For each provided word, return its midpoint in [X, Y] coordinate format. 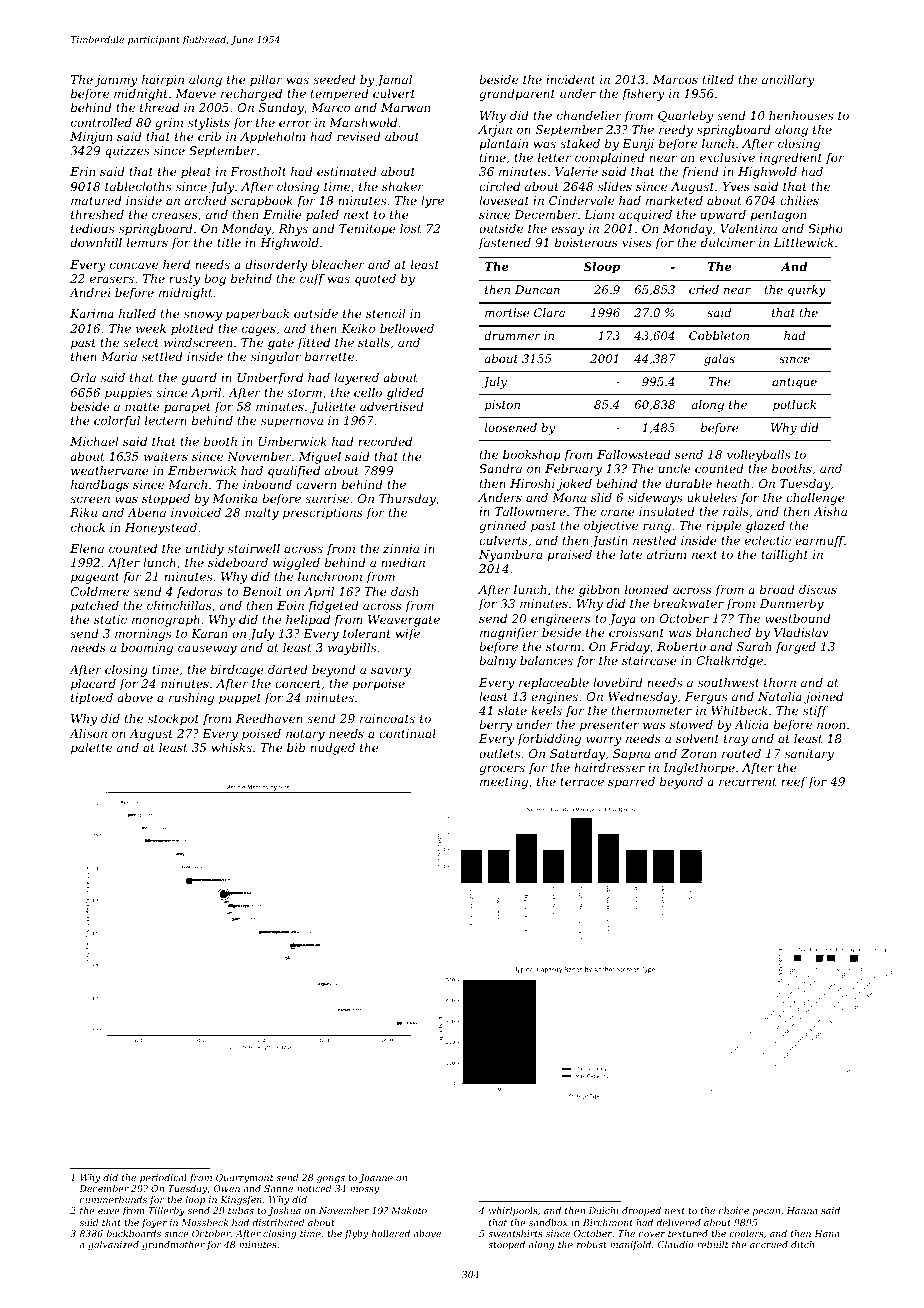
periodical [163, 1178]
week [151, 328]
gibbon [599, 591]
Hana [827, 1233]
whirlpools [513, 1211]
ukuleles [712, 497]
